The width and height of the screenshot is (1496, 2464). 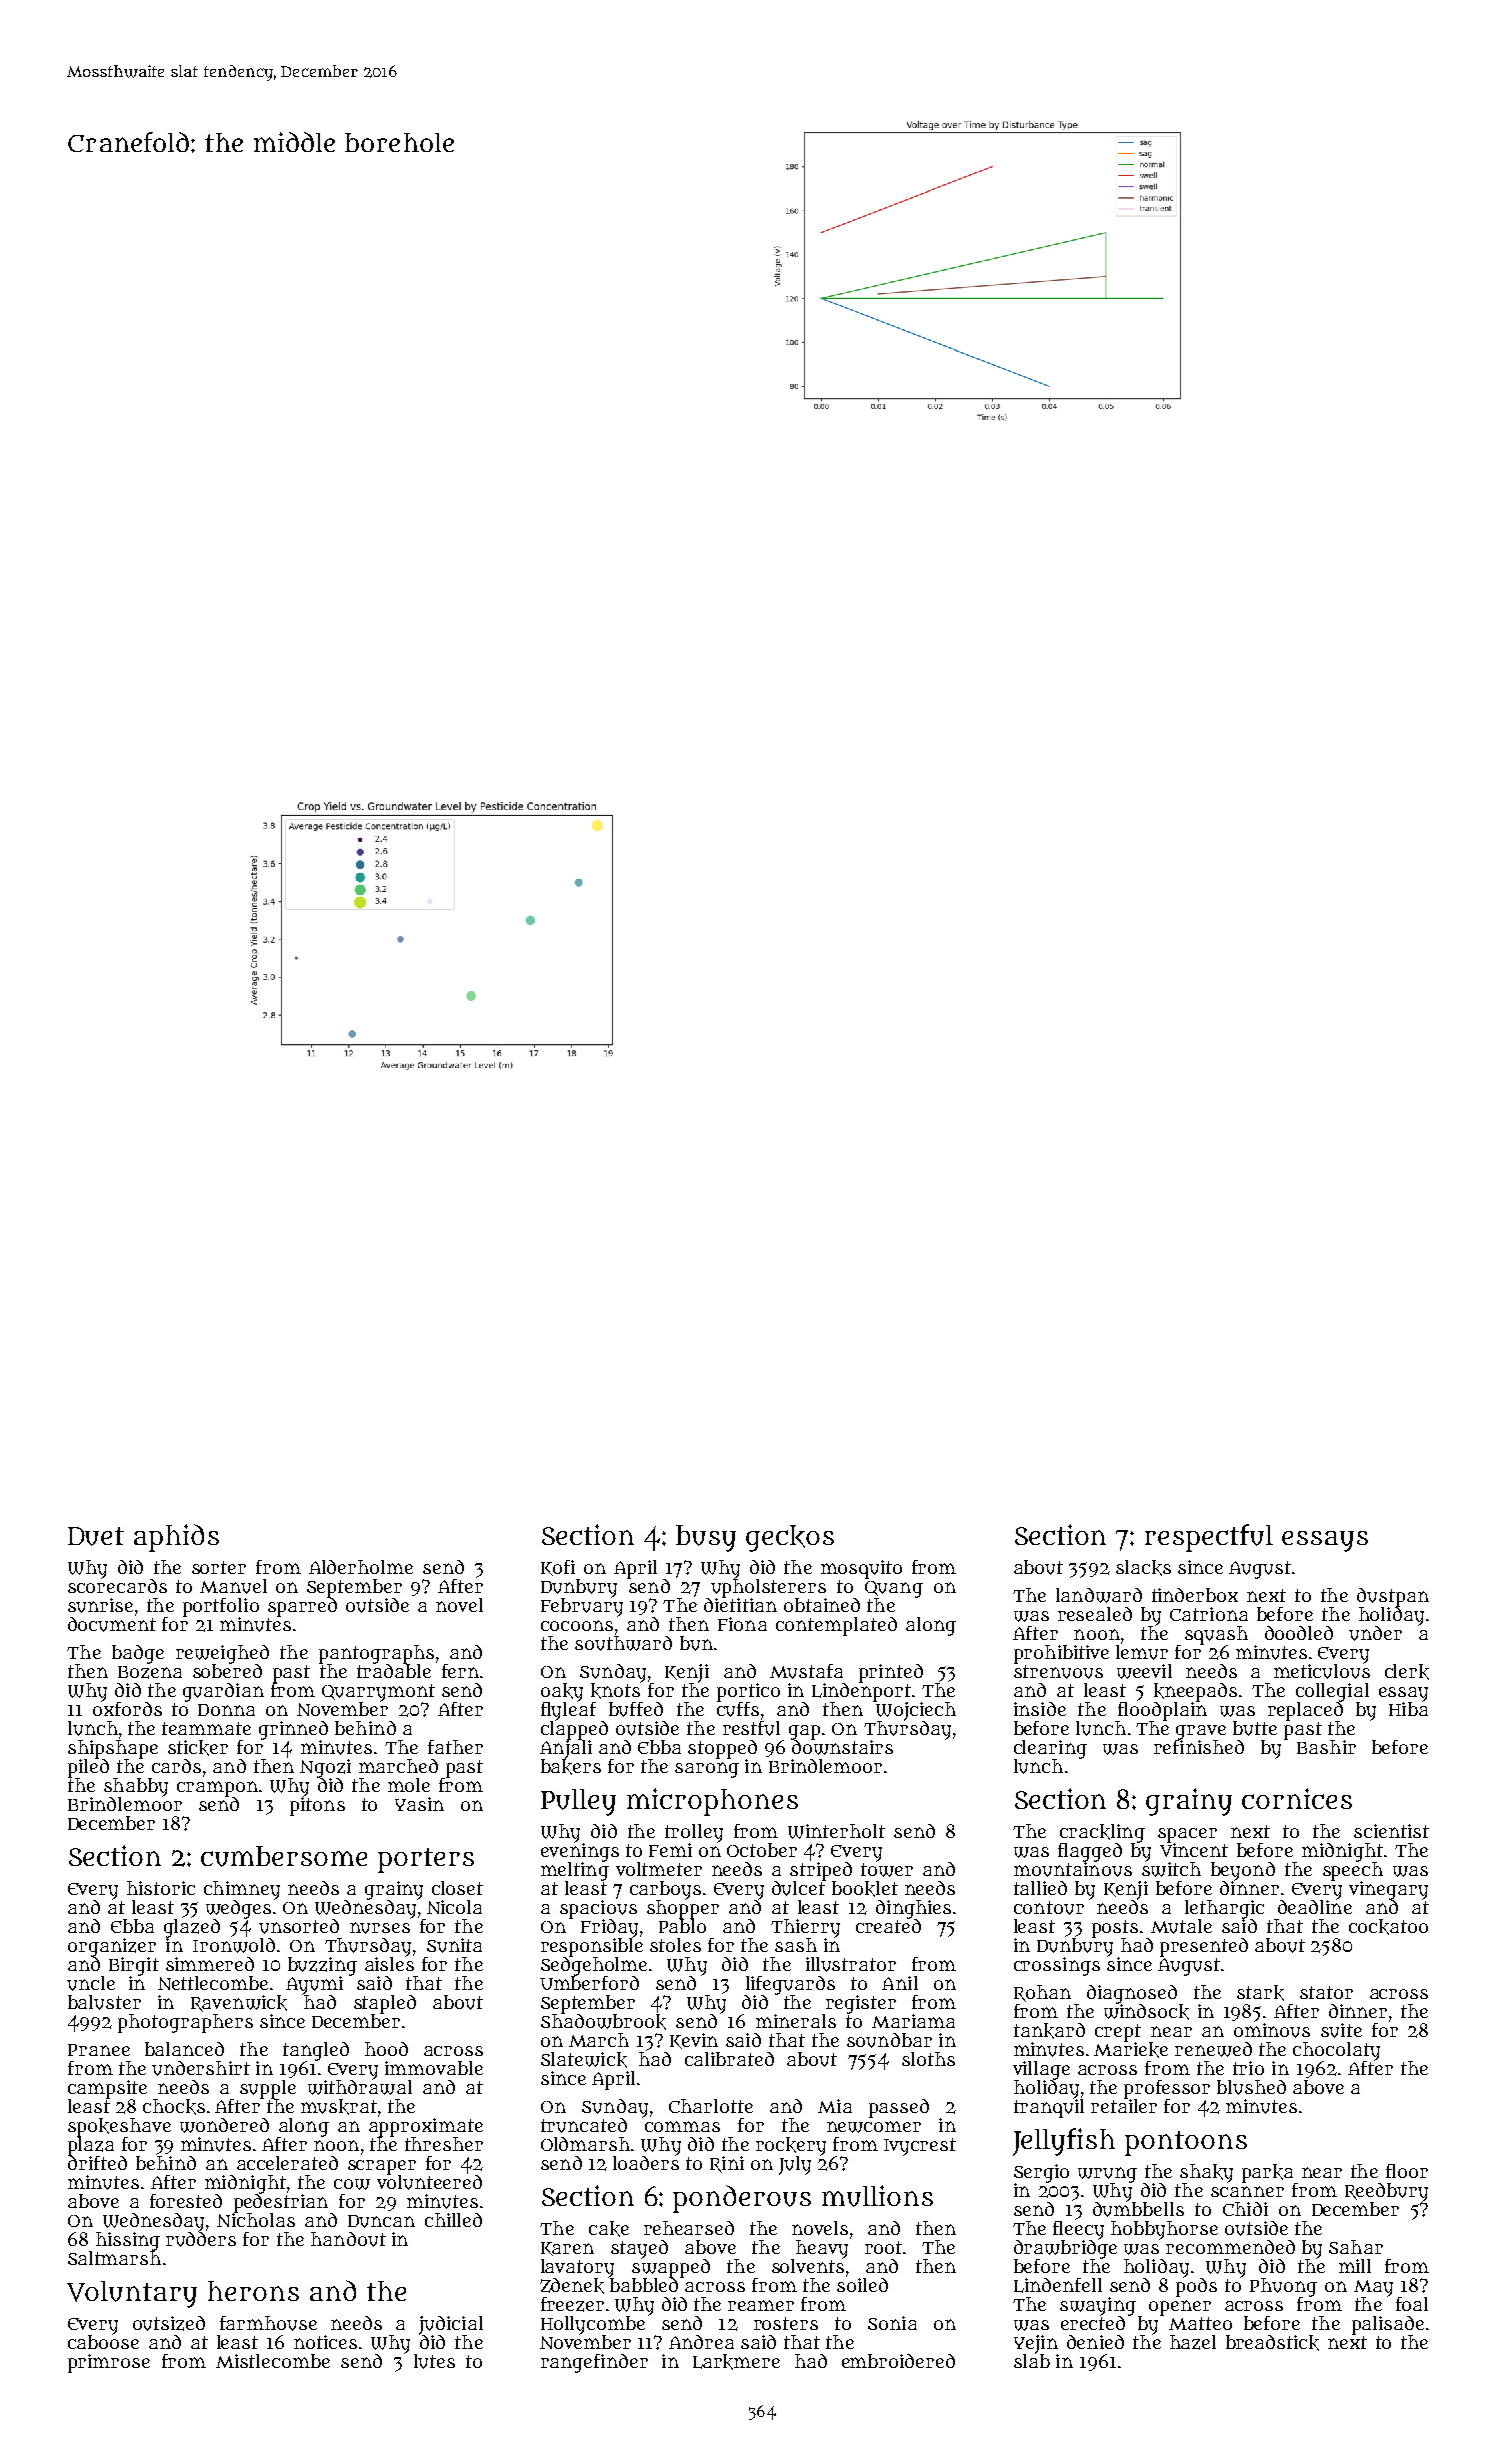 I want to click on Shadowbrook, so click(x=603, y=2021).
